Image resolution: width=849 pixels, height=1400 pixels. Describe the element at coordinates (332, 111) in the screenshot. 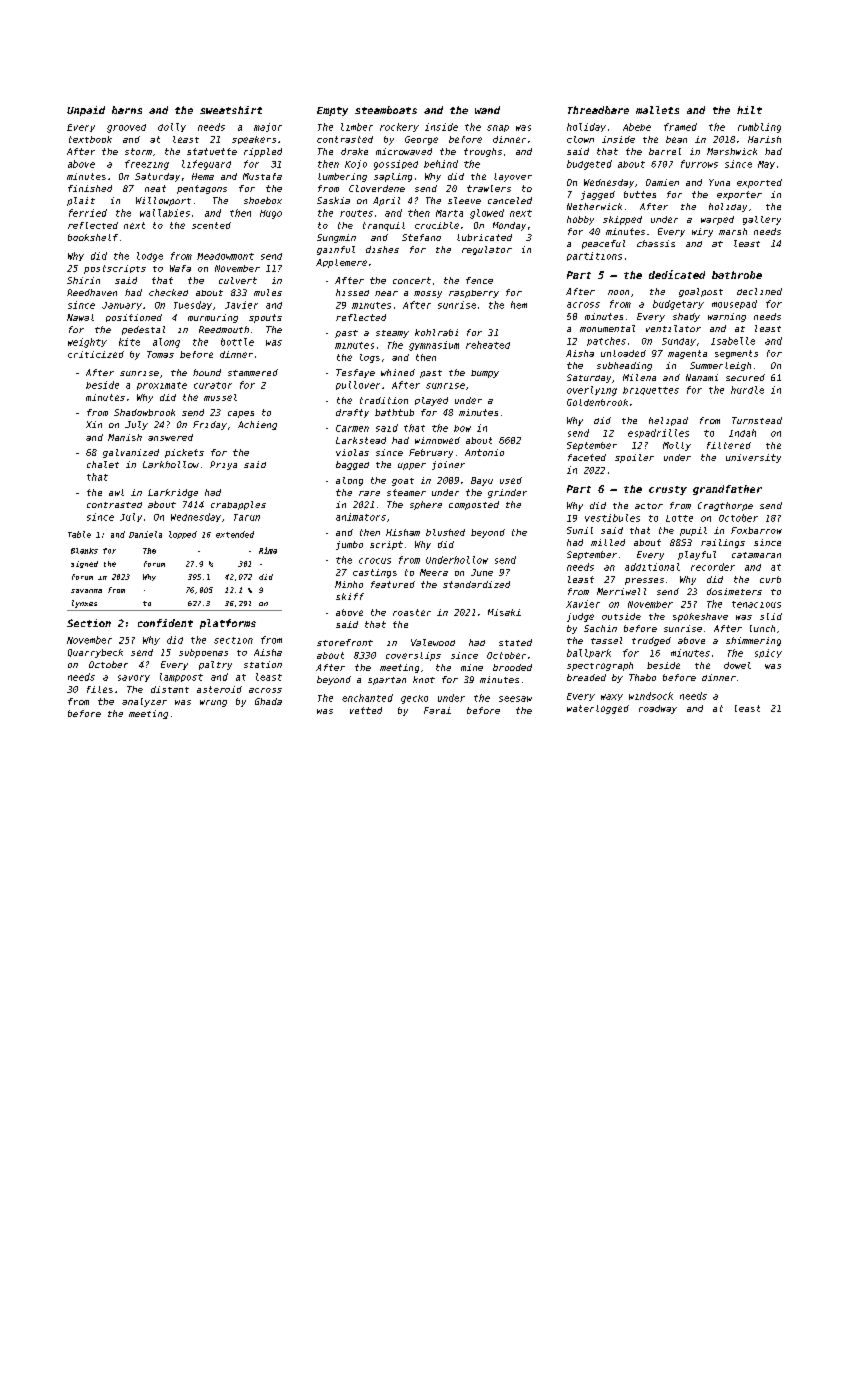

I see `Empty` at that location.
